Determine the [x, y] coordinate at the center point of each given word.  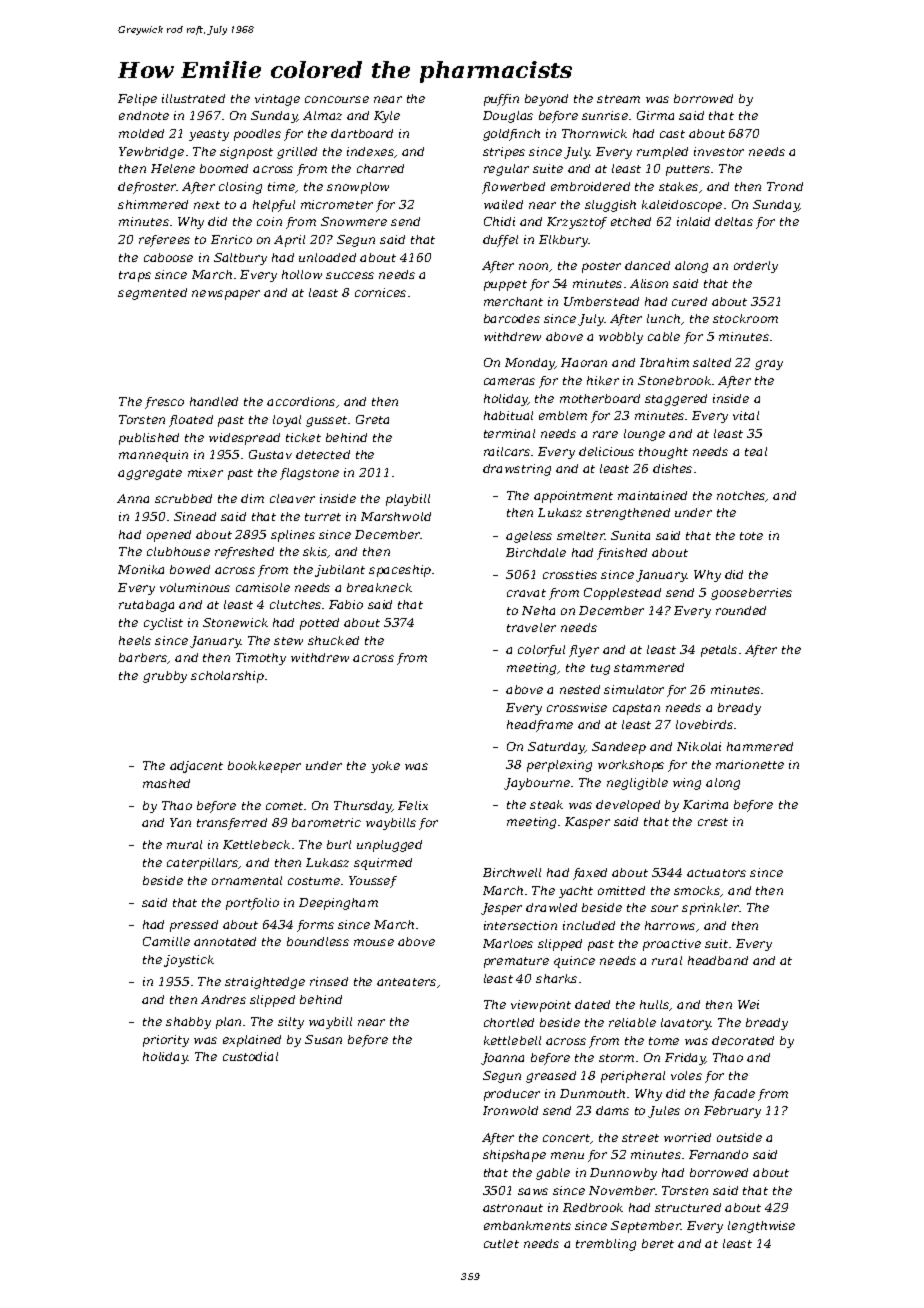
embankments [527, 1225]
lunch [663, 318]
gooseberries [751, 594]
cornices [380, 292]
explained [252, 1041]
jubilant [340, 571]
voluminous [195, 587]
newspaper [226, 295]
